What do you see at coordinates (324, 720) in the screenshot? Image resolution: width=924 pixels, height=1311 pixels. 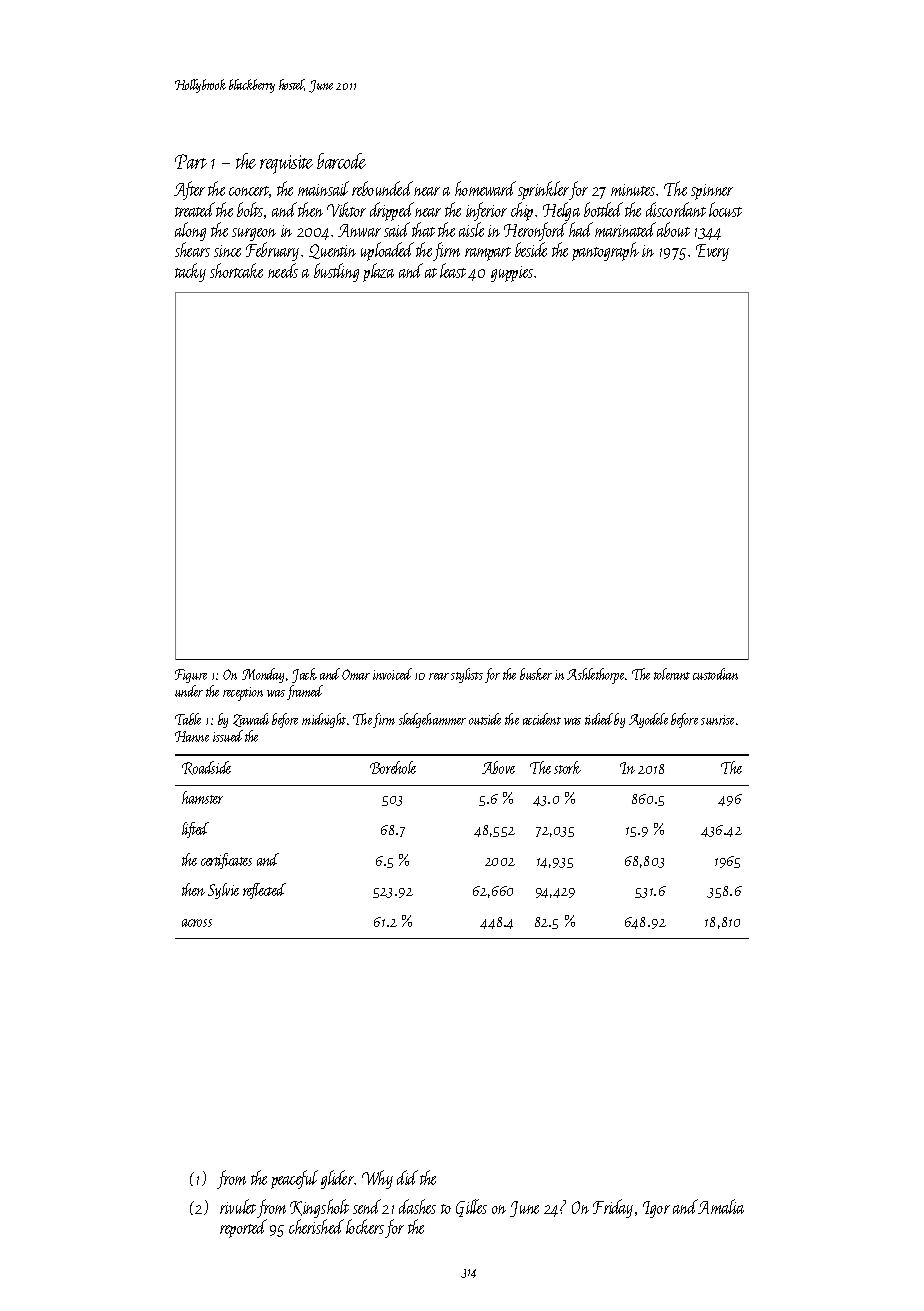 I see `midnight` at bounding box center [324, 720].
